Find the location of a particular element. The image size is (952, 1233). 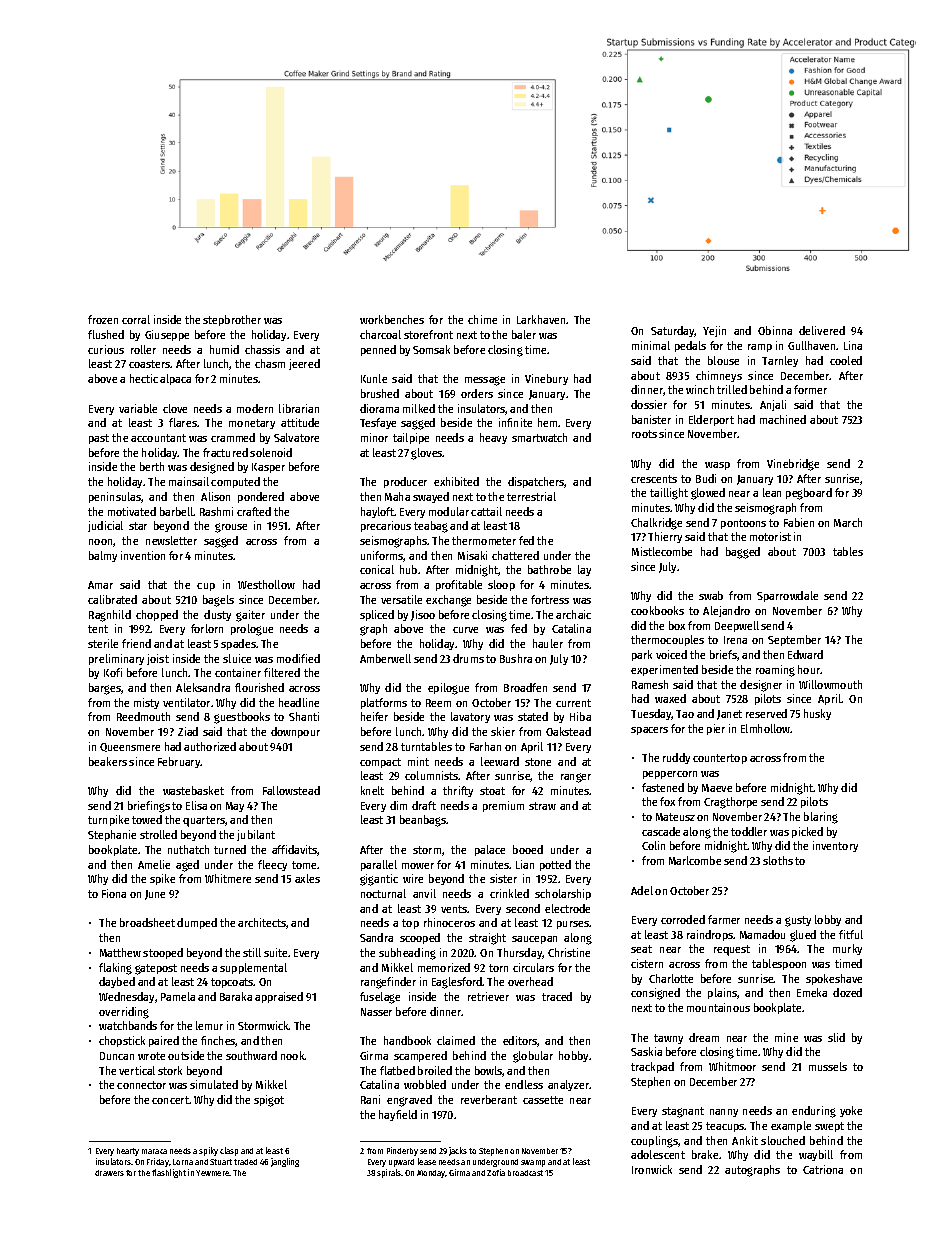

Edward is located at coordinates (805, 654).
